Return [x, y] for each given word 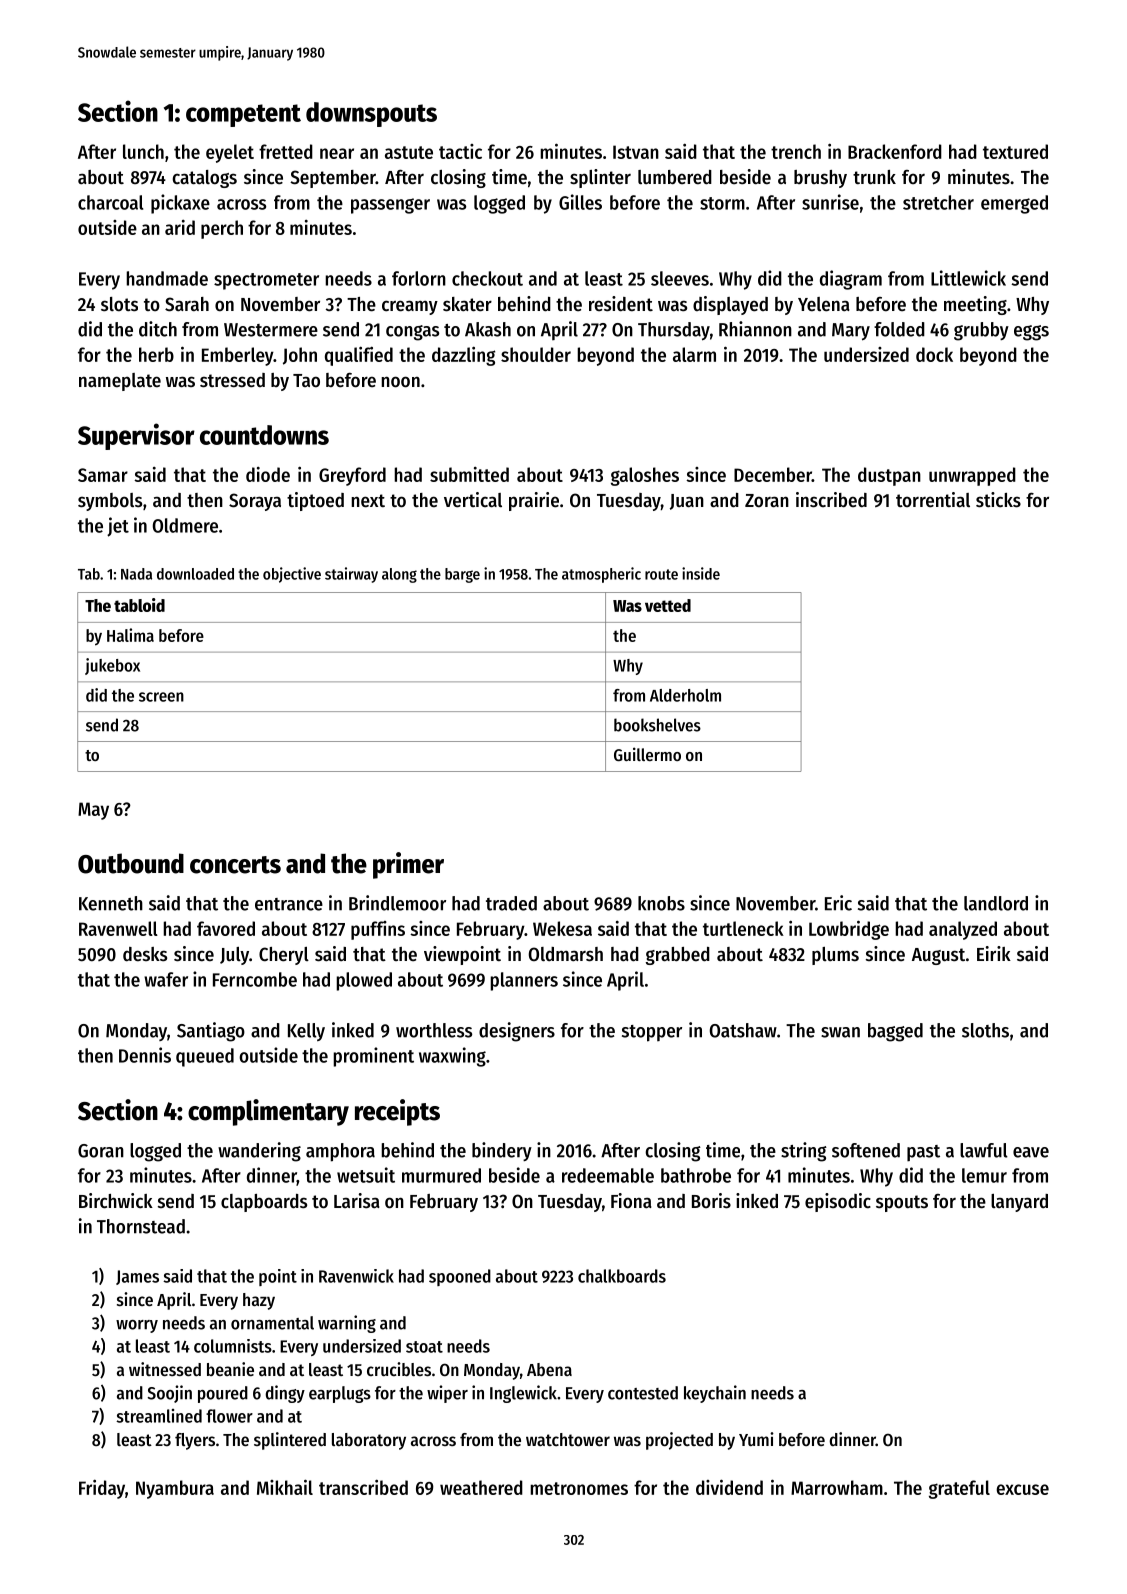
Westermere [271, 330]
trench [796, 151]
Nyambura [175, 1489]
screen [161, 697]
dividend [729, 1487]
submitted [469, 474]
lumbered [675, 177]
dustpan [889, 476]
